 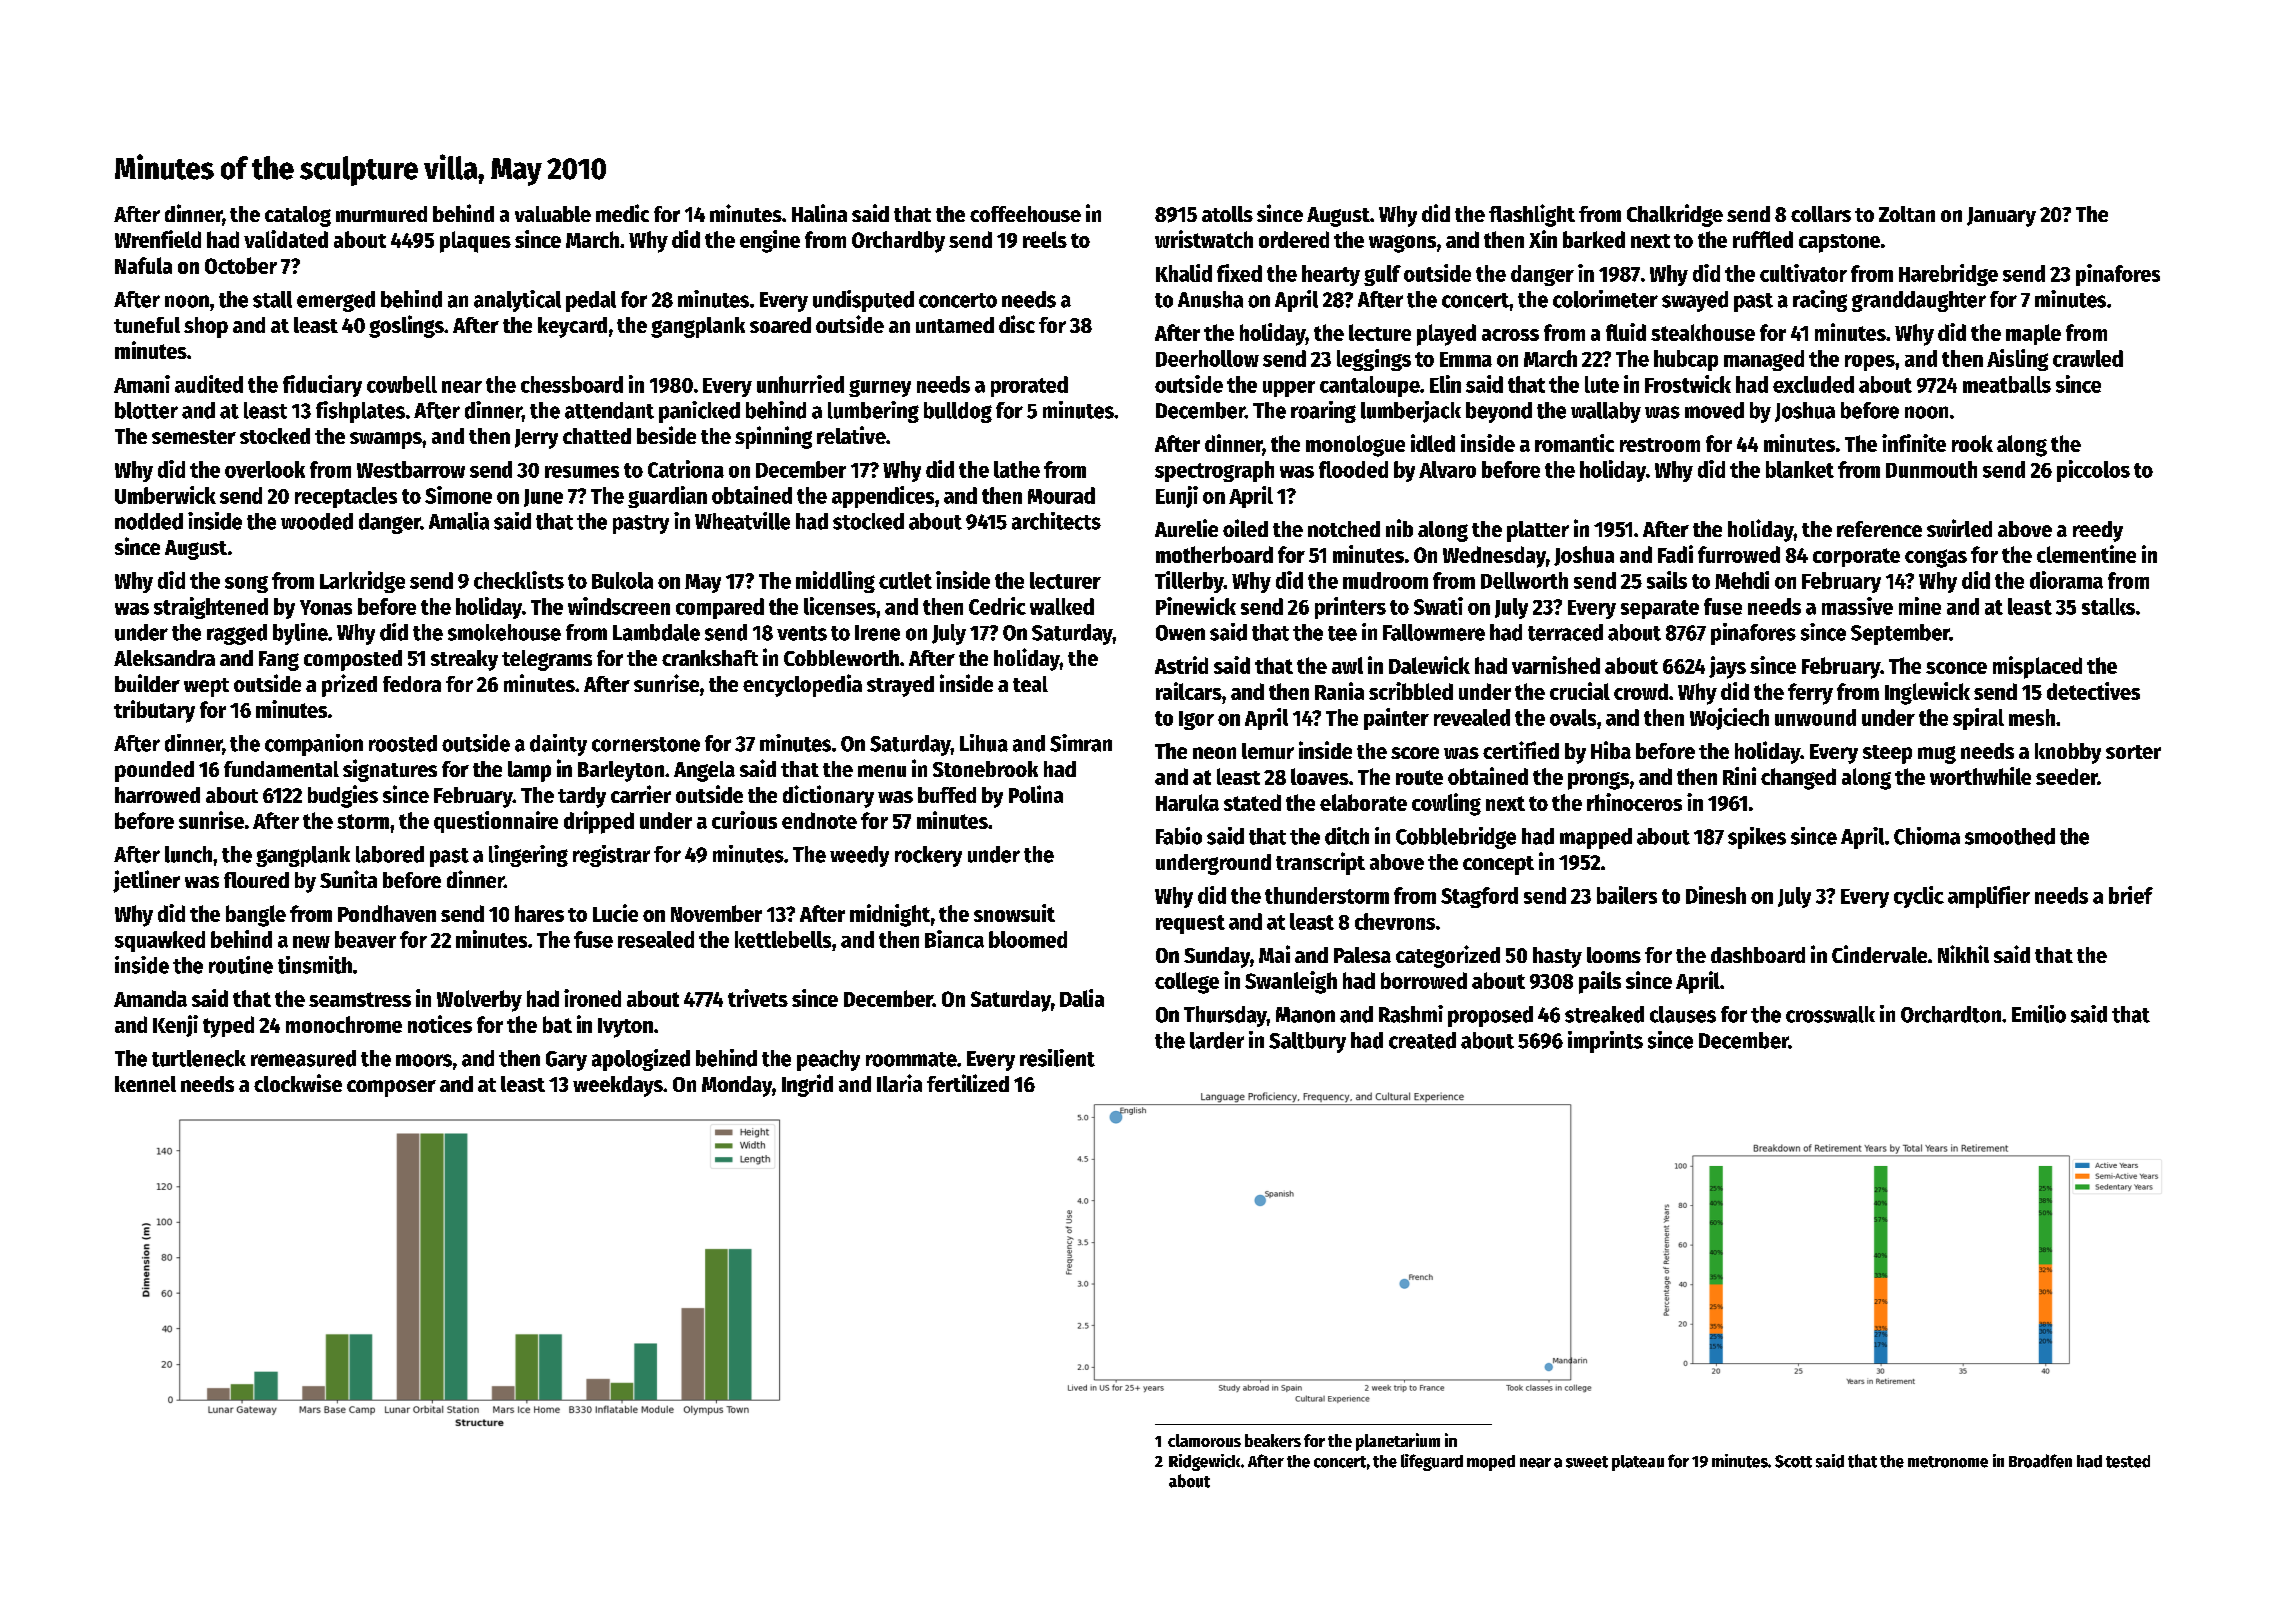 I want to click on atolls, so click(x=1227, y=214).
